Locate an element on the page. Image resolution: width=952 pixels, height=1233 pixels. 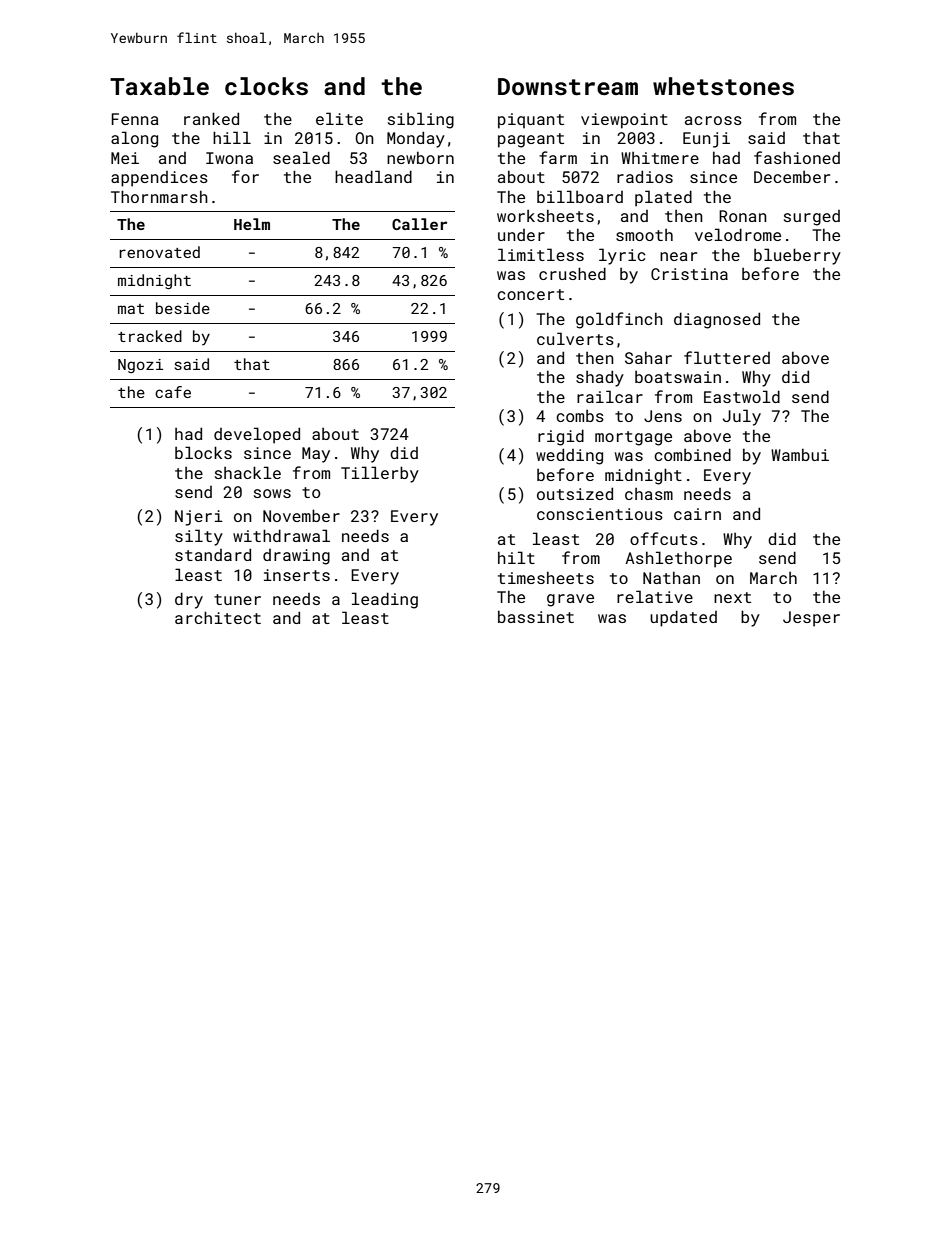
Njeri is located at coordinates (199, 518).
